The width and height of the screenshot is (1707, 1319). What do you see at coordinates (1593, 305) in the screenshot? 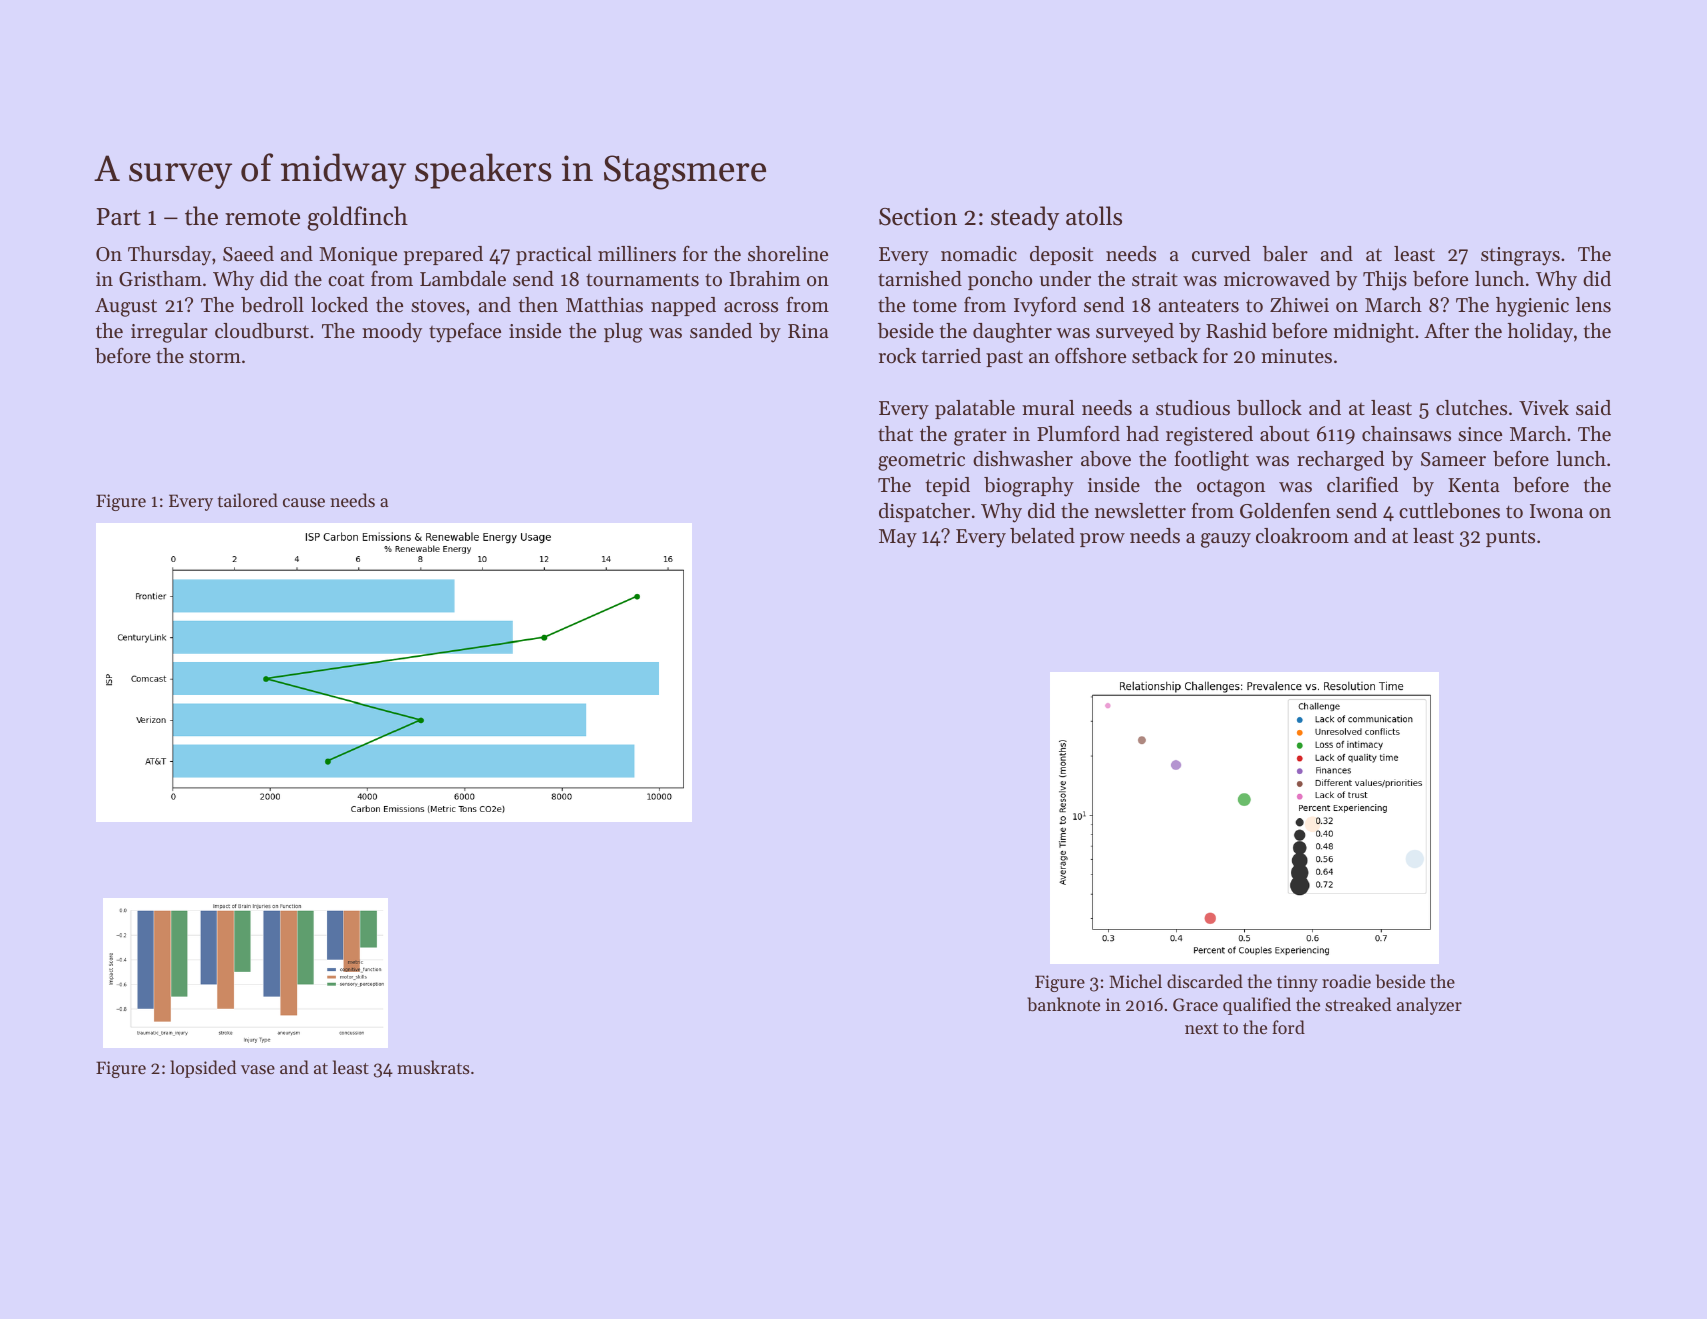
I see `lens` at bounding box center [1593, 305].
